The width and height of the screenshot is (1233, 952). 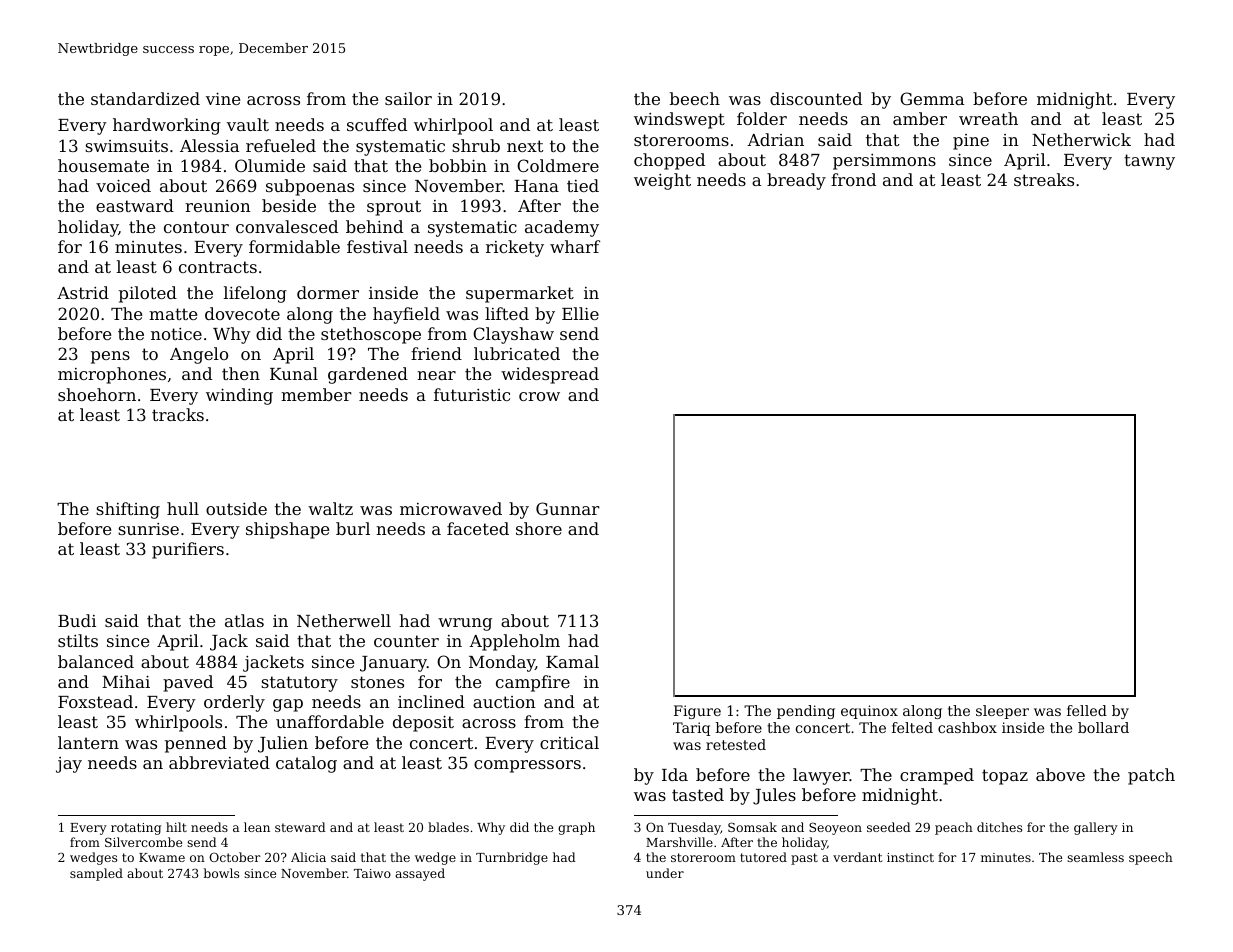 What do you see at coordinates (1044, 179) in the screenshot?
I see `streaks` at bounding box center [1044, 179].
